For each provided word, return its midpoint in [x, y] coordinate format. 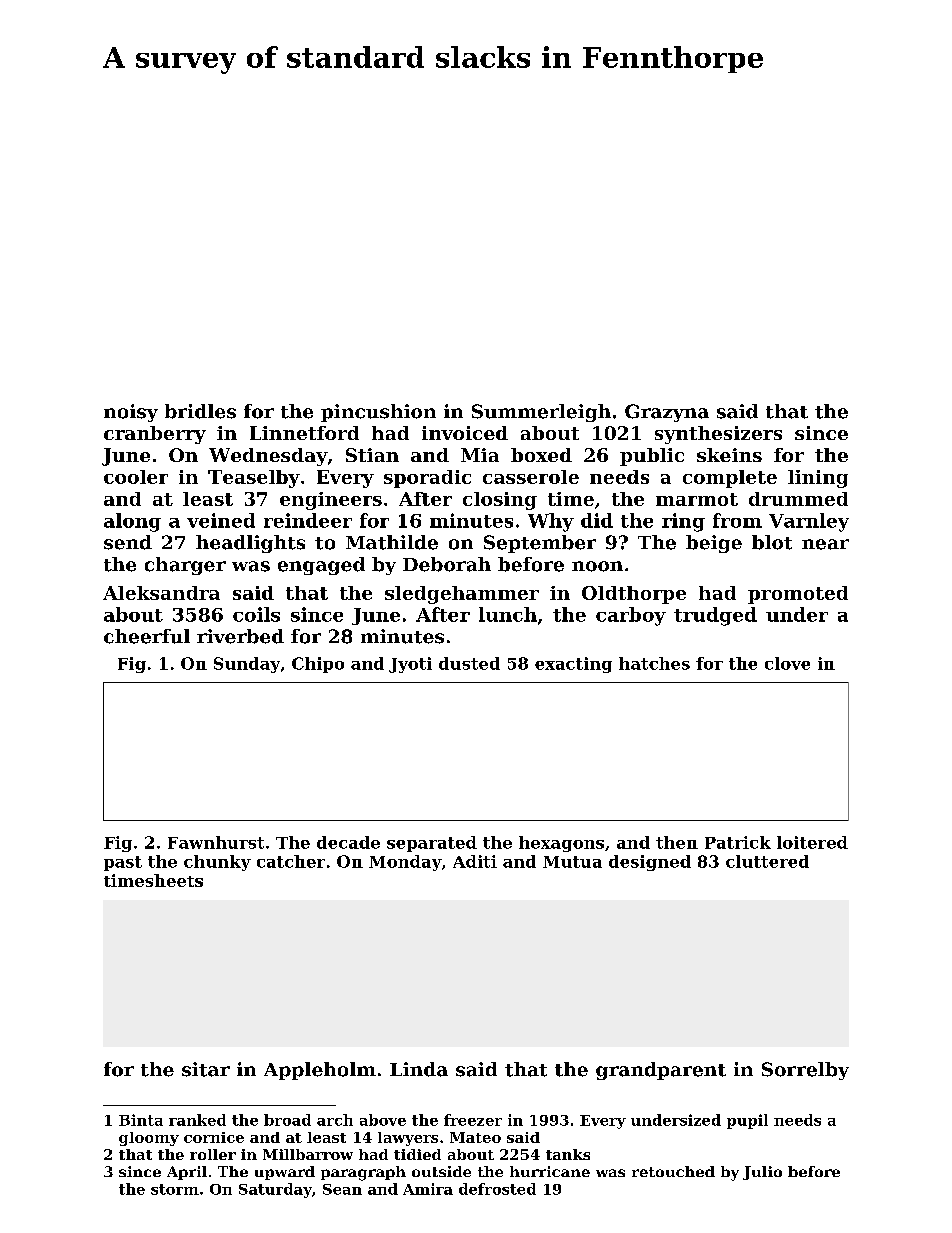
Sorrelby [805, 1071]
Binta [141, 1120]
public [652, 457]
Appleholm [320, 1071]
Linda [419, 1069]
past [123, 863]
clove [787, 663]
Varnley [809, 522]
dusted [469, 663]
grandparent [661, 1071]
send [128, 542]
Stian [372, 455]
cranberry [155, 435]
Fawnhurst [216, 842]
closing [500, 501]
